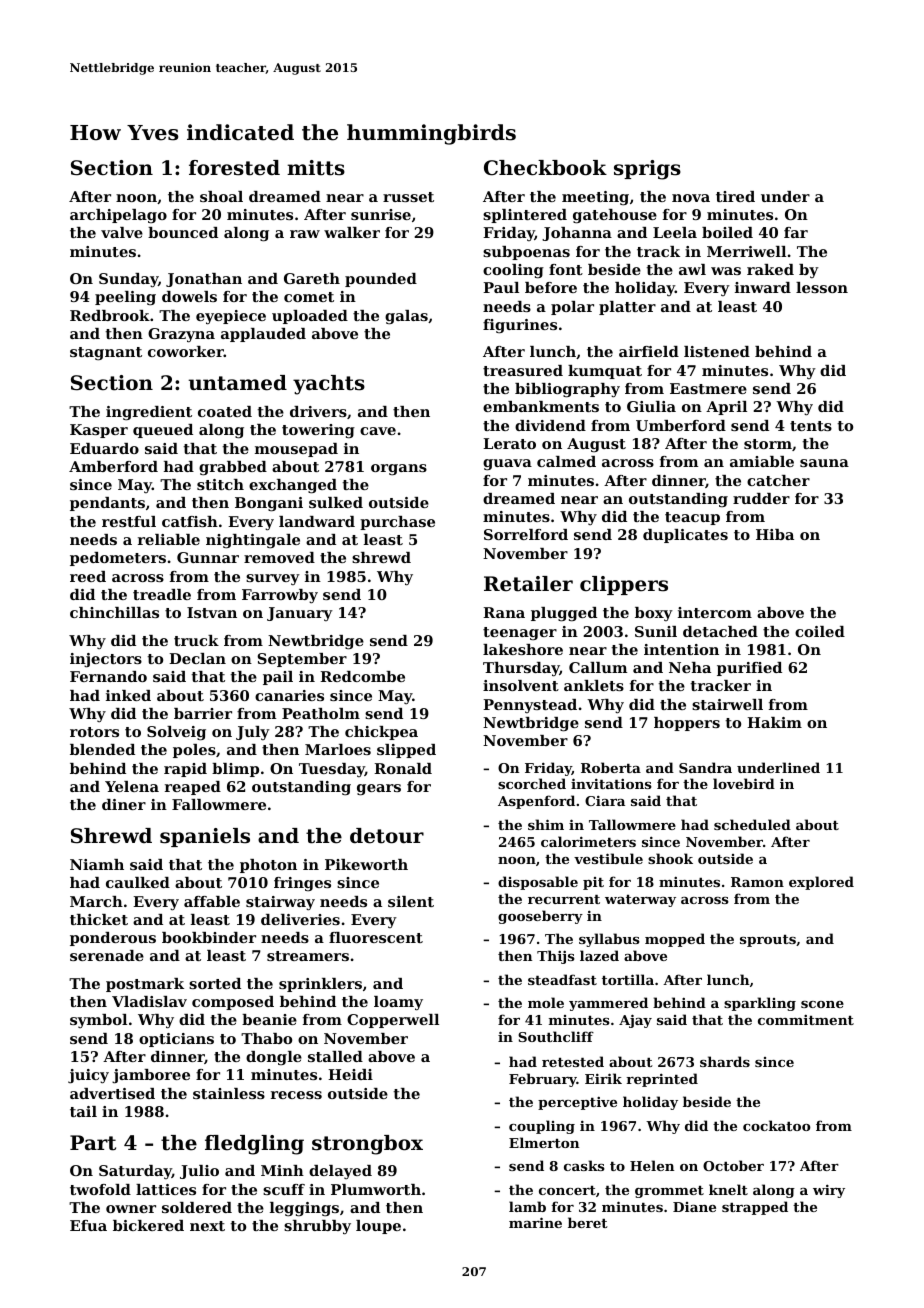 Image resolution: width=924 pixels, height=1308 pixels. What do you see at coordinates (185, 770) in the screenshot?
I see `rapid` at bounding box center [185, 770].
